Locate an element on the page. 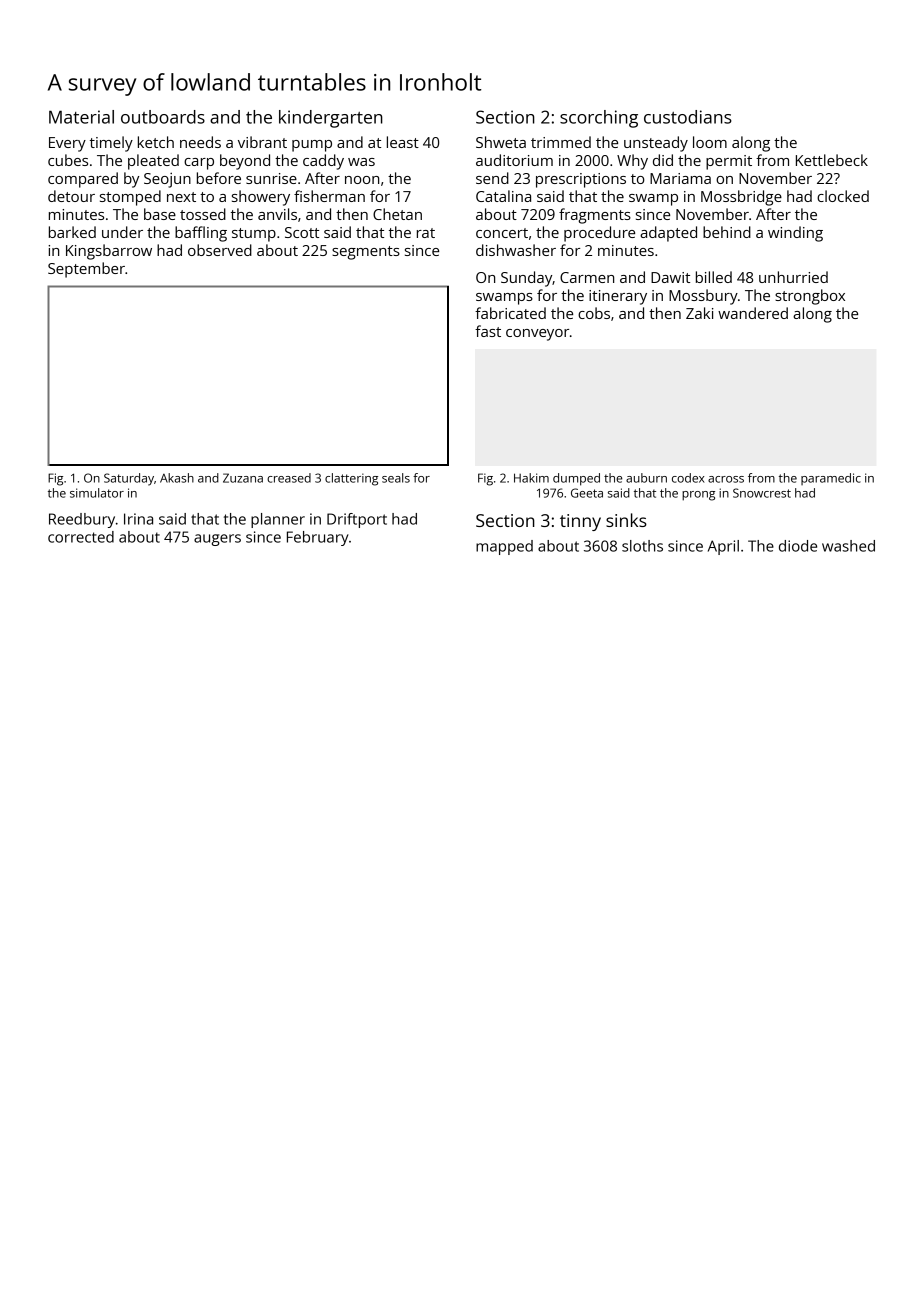 The image size is (924, 1308). clocked is located at coordinates (843, 196).
